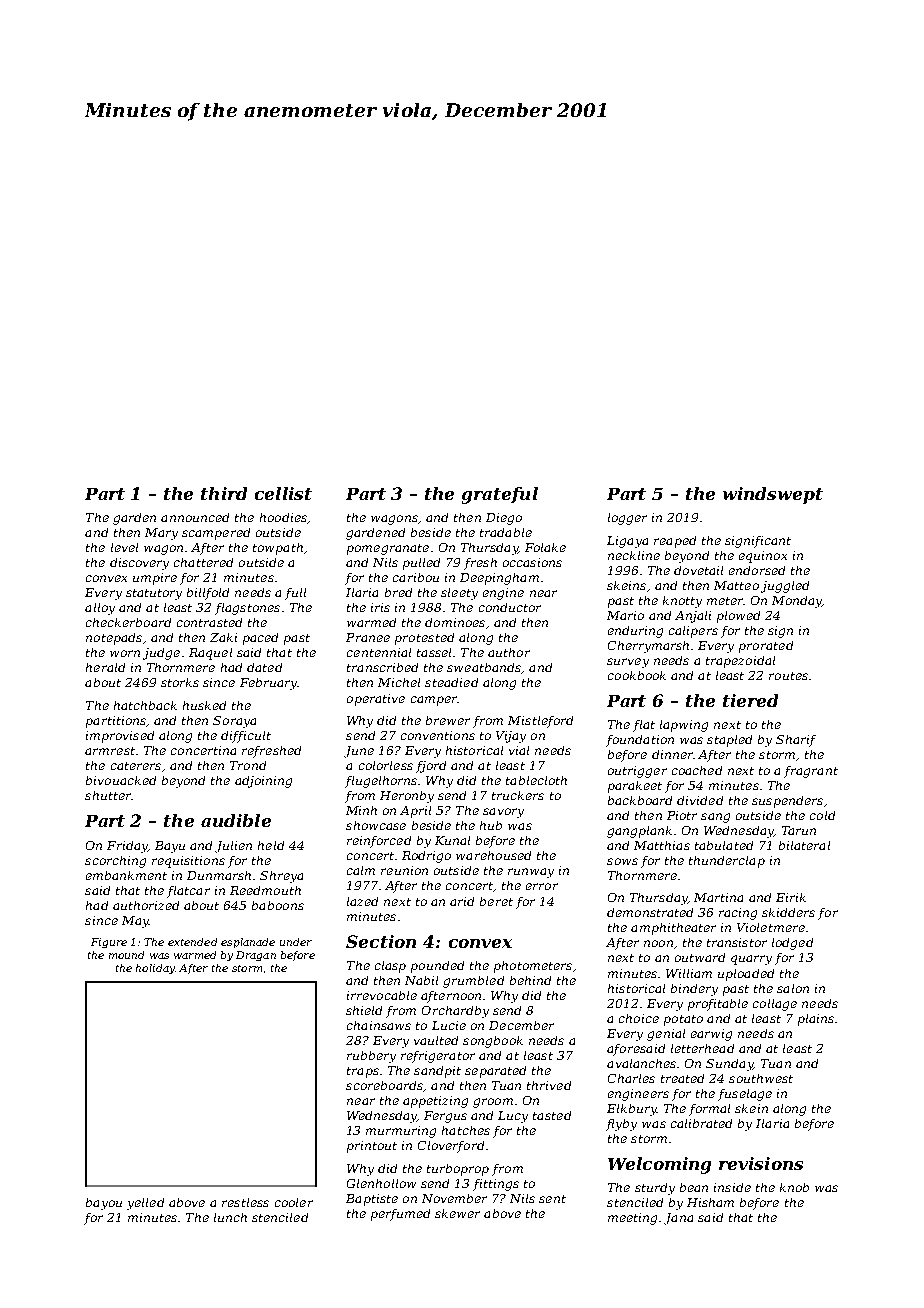 The height and width of the page is (1308, 924). What do you see at coordinates (729, 741) in the page?
I see `stapled` at bounding box center [729, 741].
